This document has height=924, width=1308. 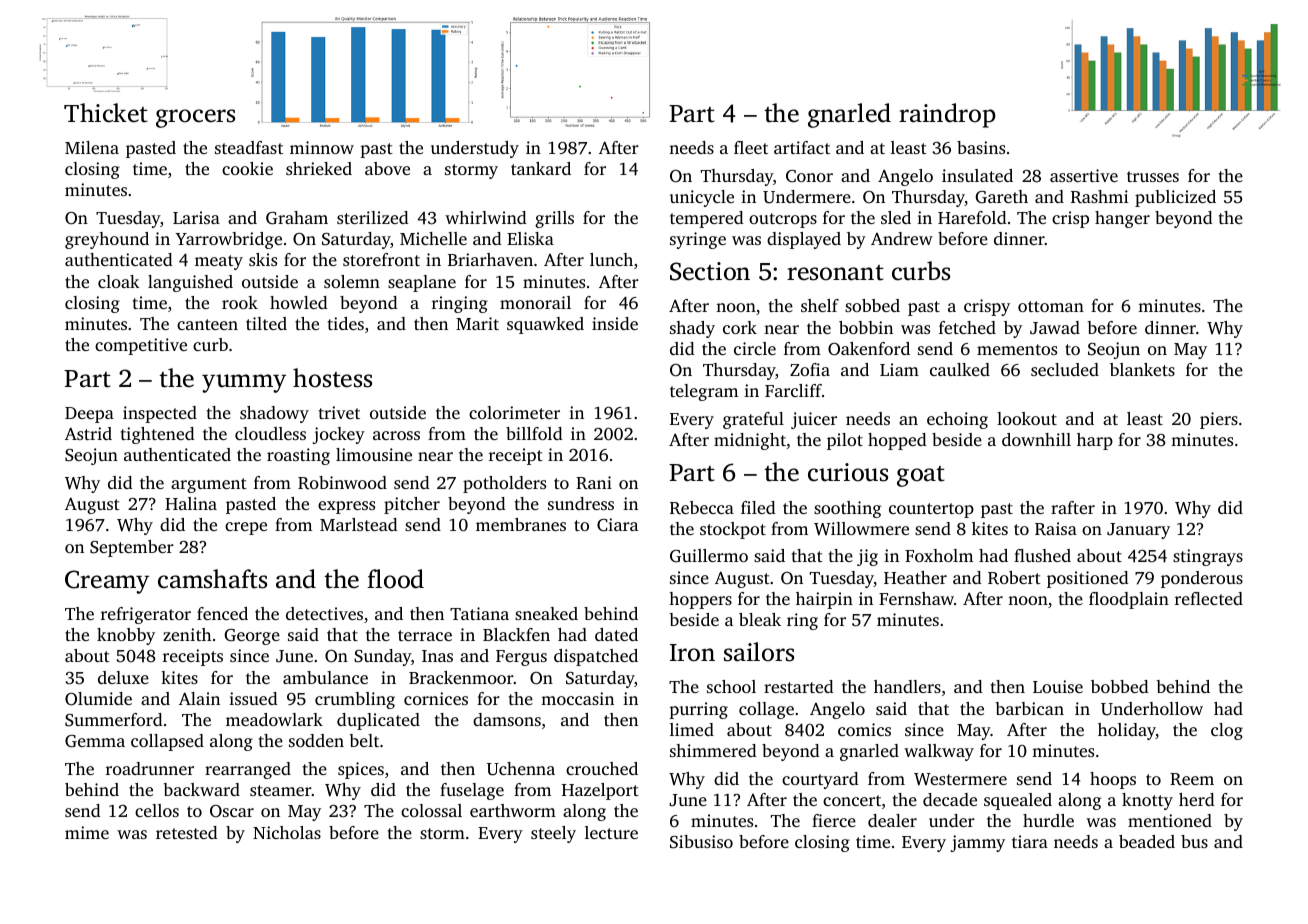 I want to click on Robert, so click(x=1014, y=578).
